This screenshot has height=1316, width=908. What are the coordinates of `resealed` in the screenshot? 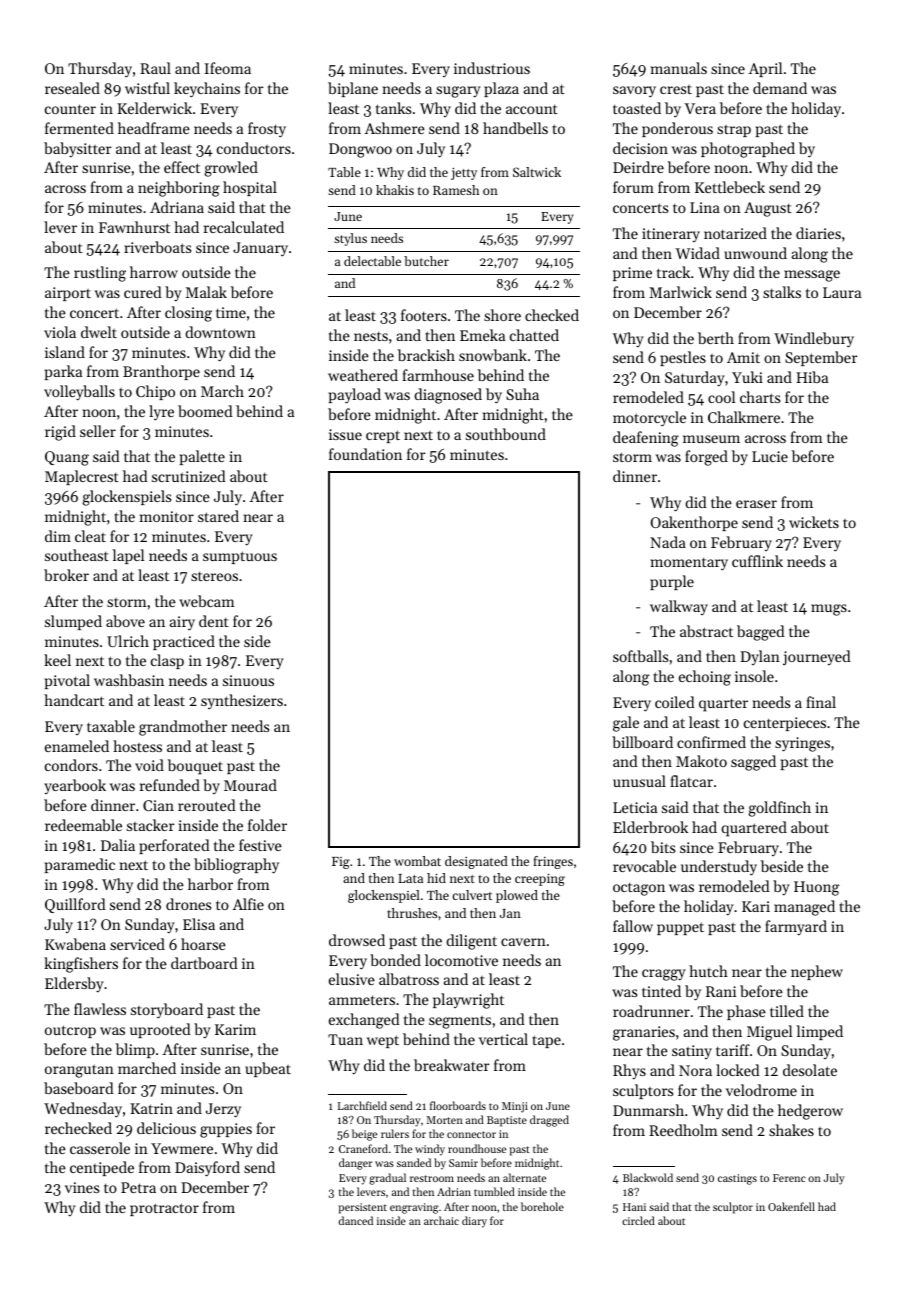 It's located at (72, 88).
